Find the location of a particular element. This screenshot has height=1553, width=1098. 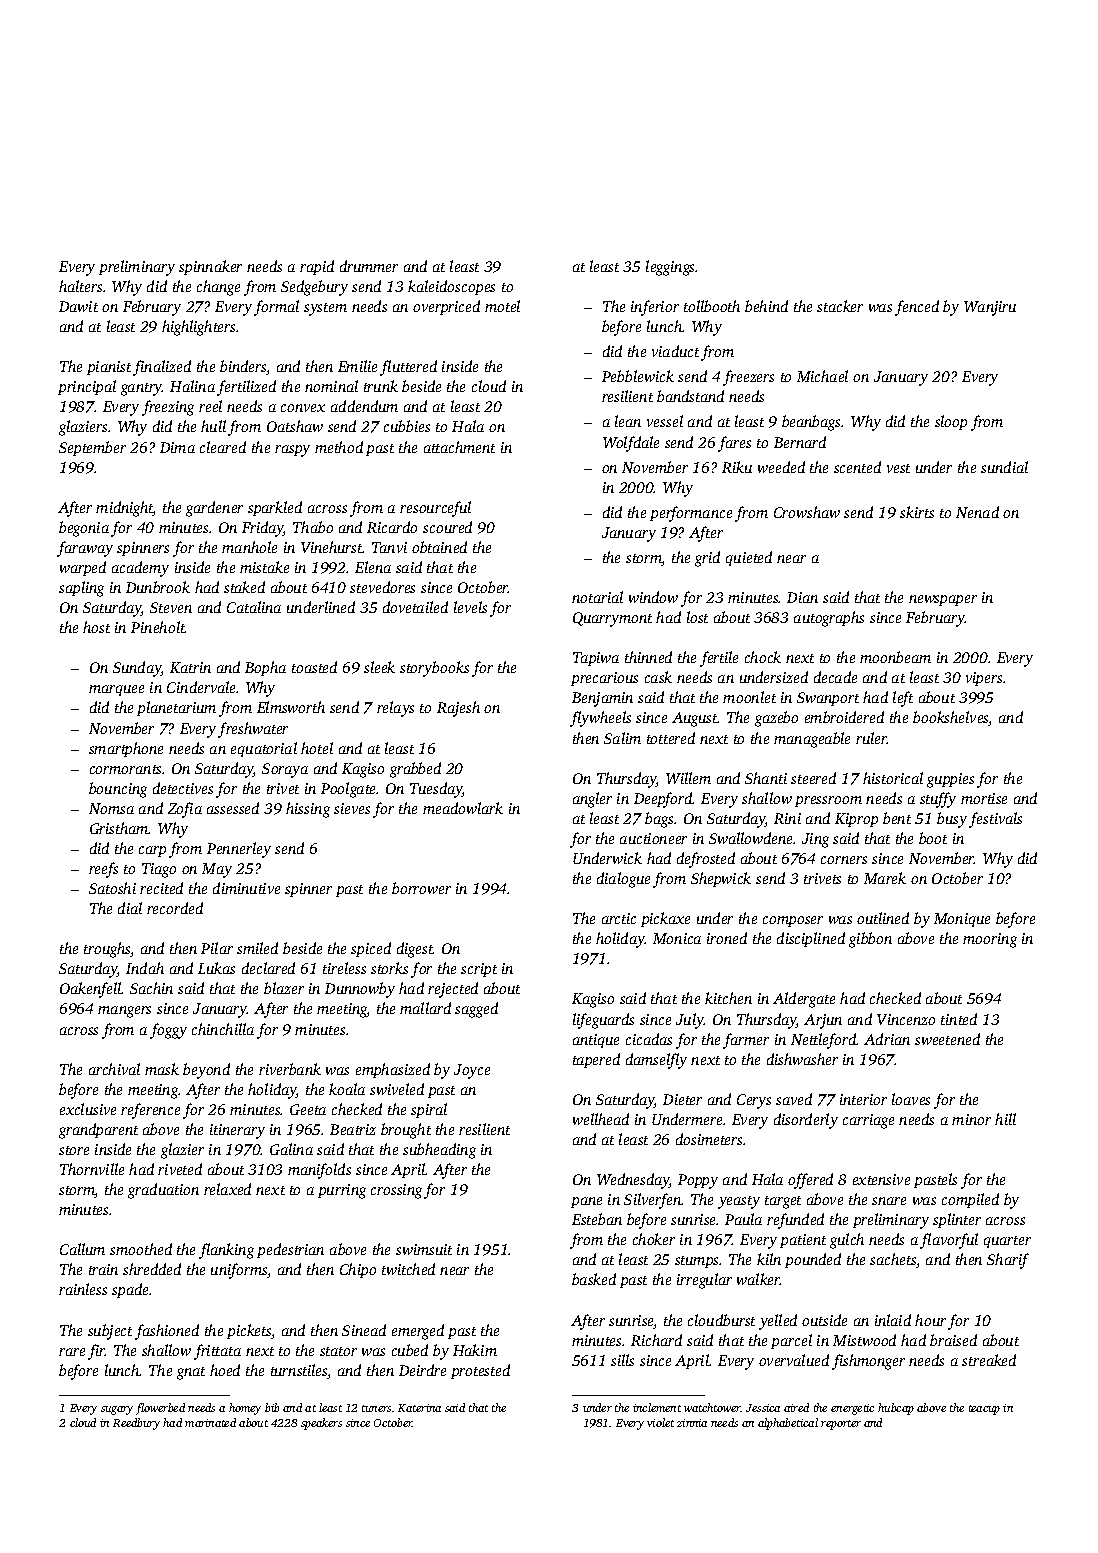

Katerina is located at coordinates (419, 1408).
